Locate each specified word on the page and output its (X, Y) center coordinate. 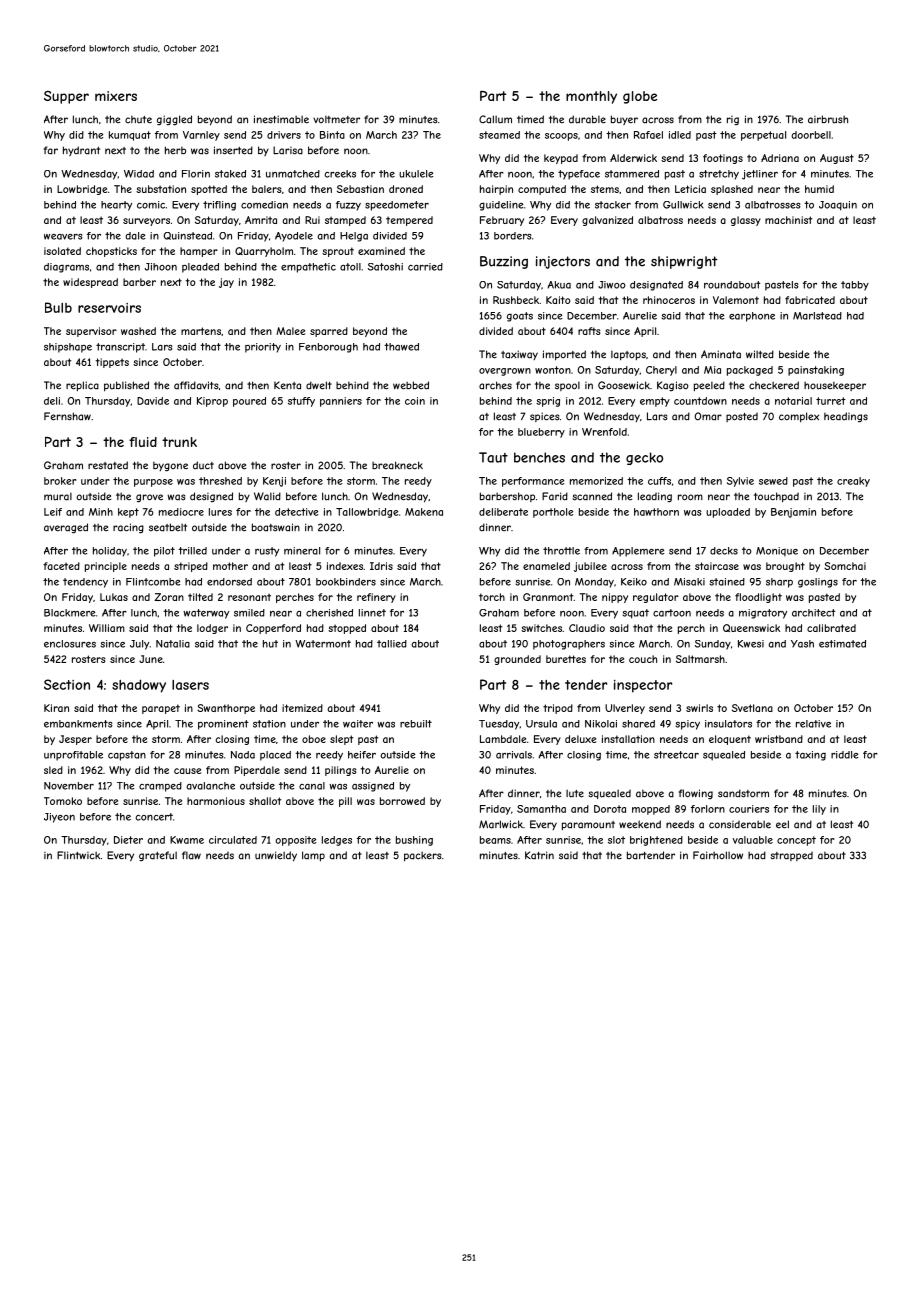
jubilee (590, 567)
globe (640, 97)
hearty (116, 206)
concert (154, 817)
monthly (591, 97)
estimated (842, 644)
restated (108, 465)
